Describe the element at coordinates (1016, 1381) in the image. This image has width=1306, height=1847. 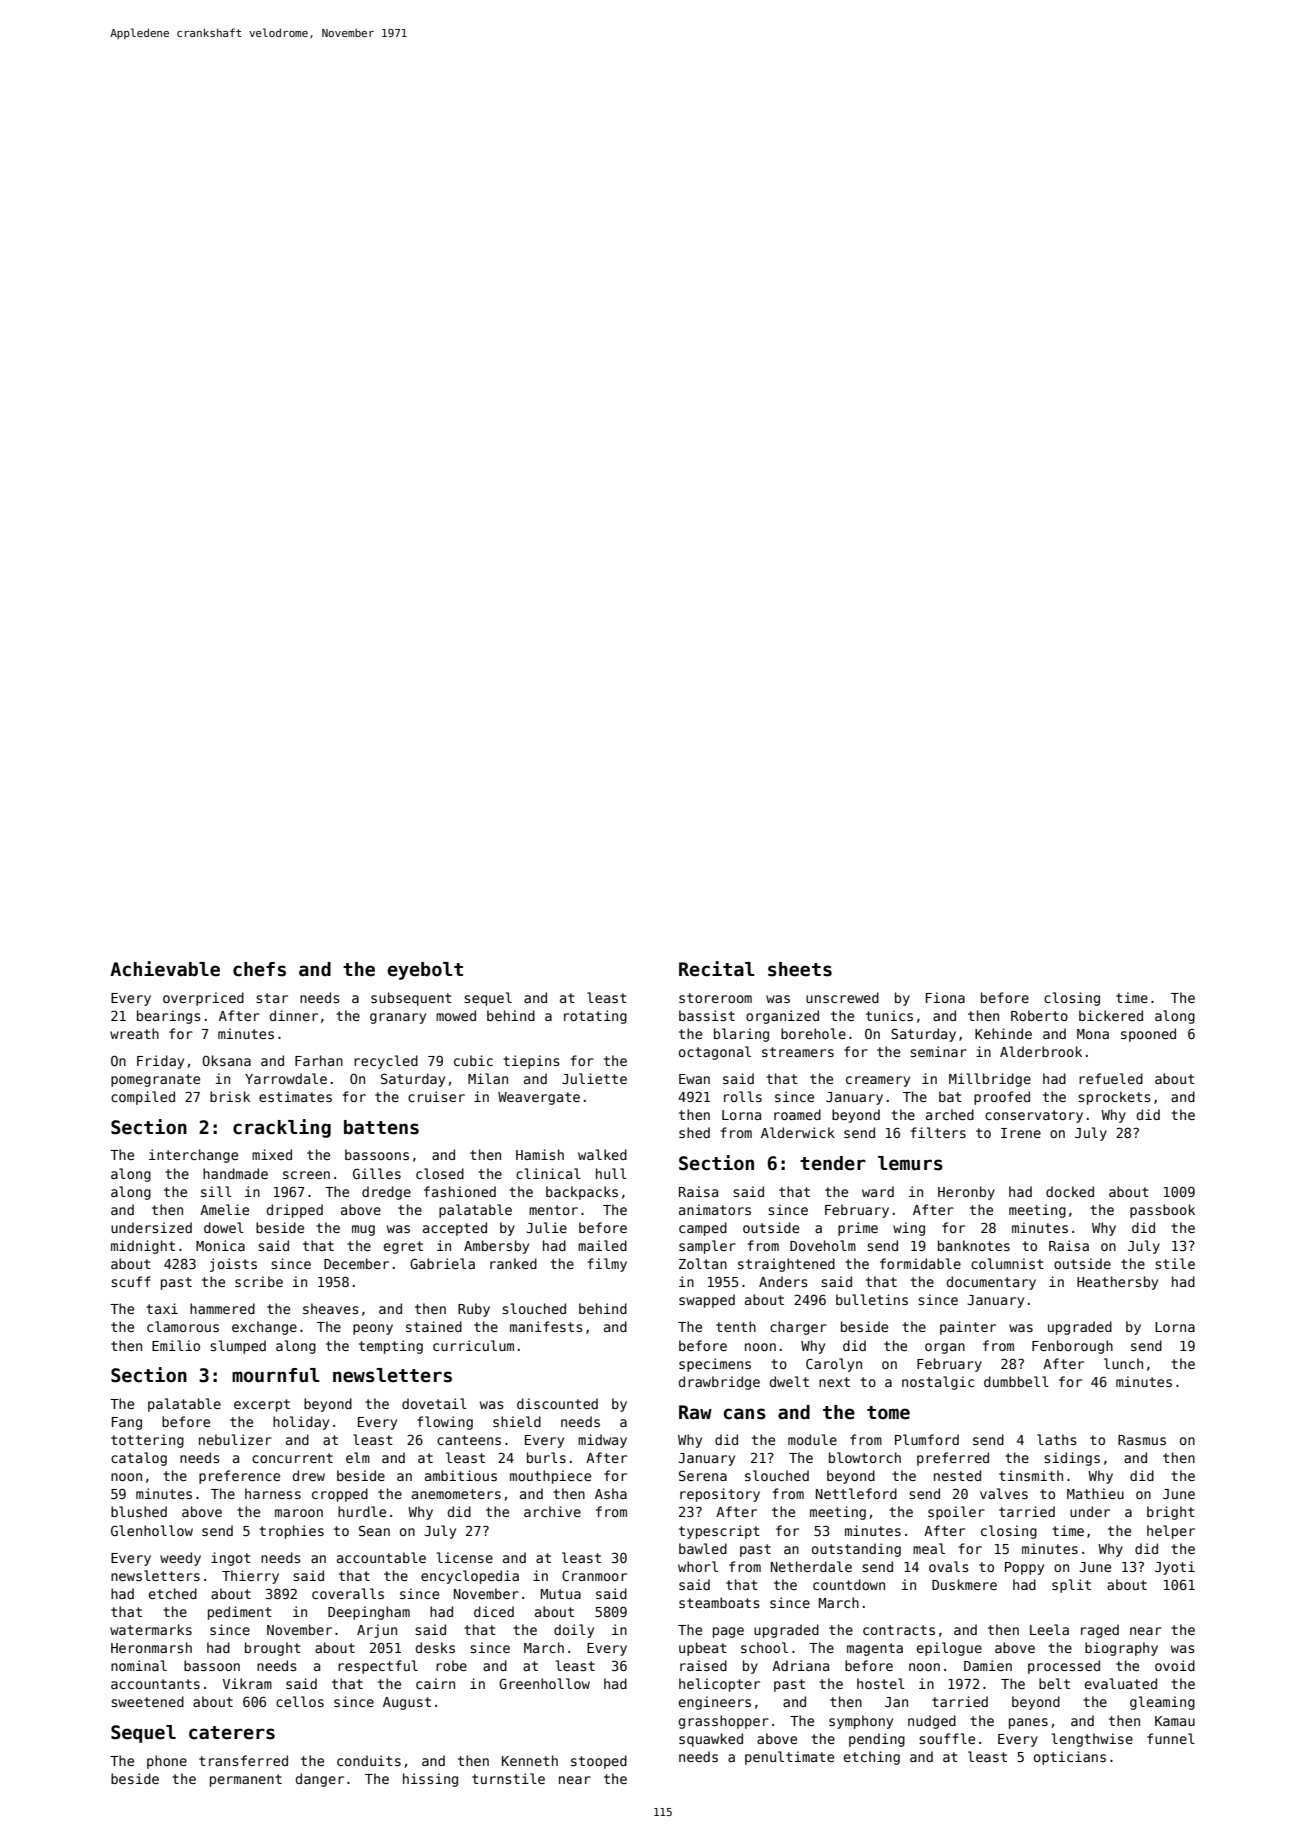
I see `dumbbell` at that location.
